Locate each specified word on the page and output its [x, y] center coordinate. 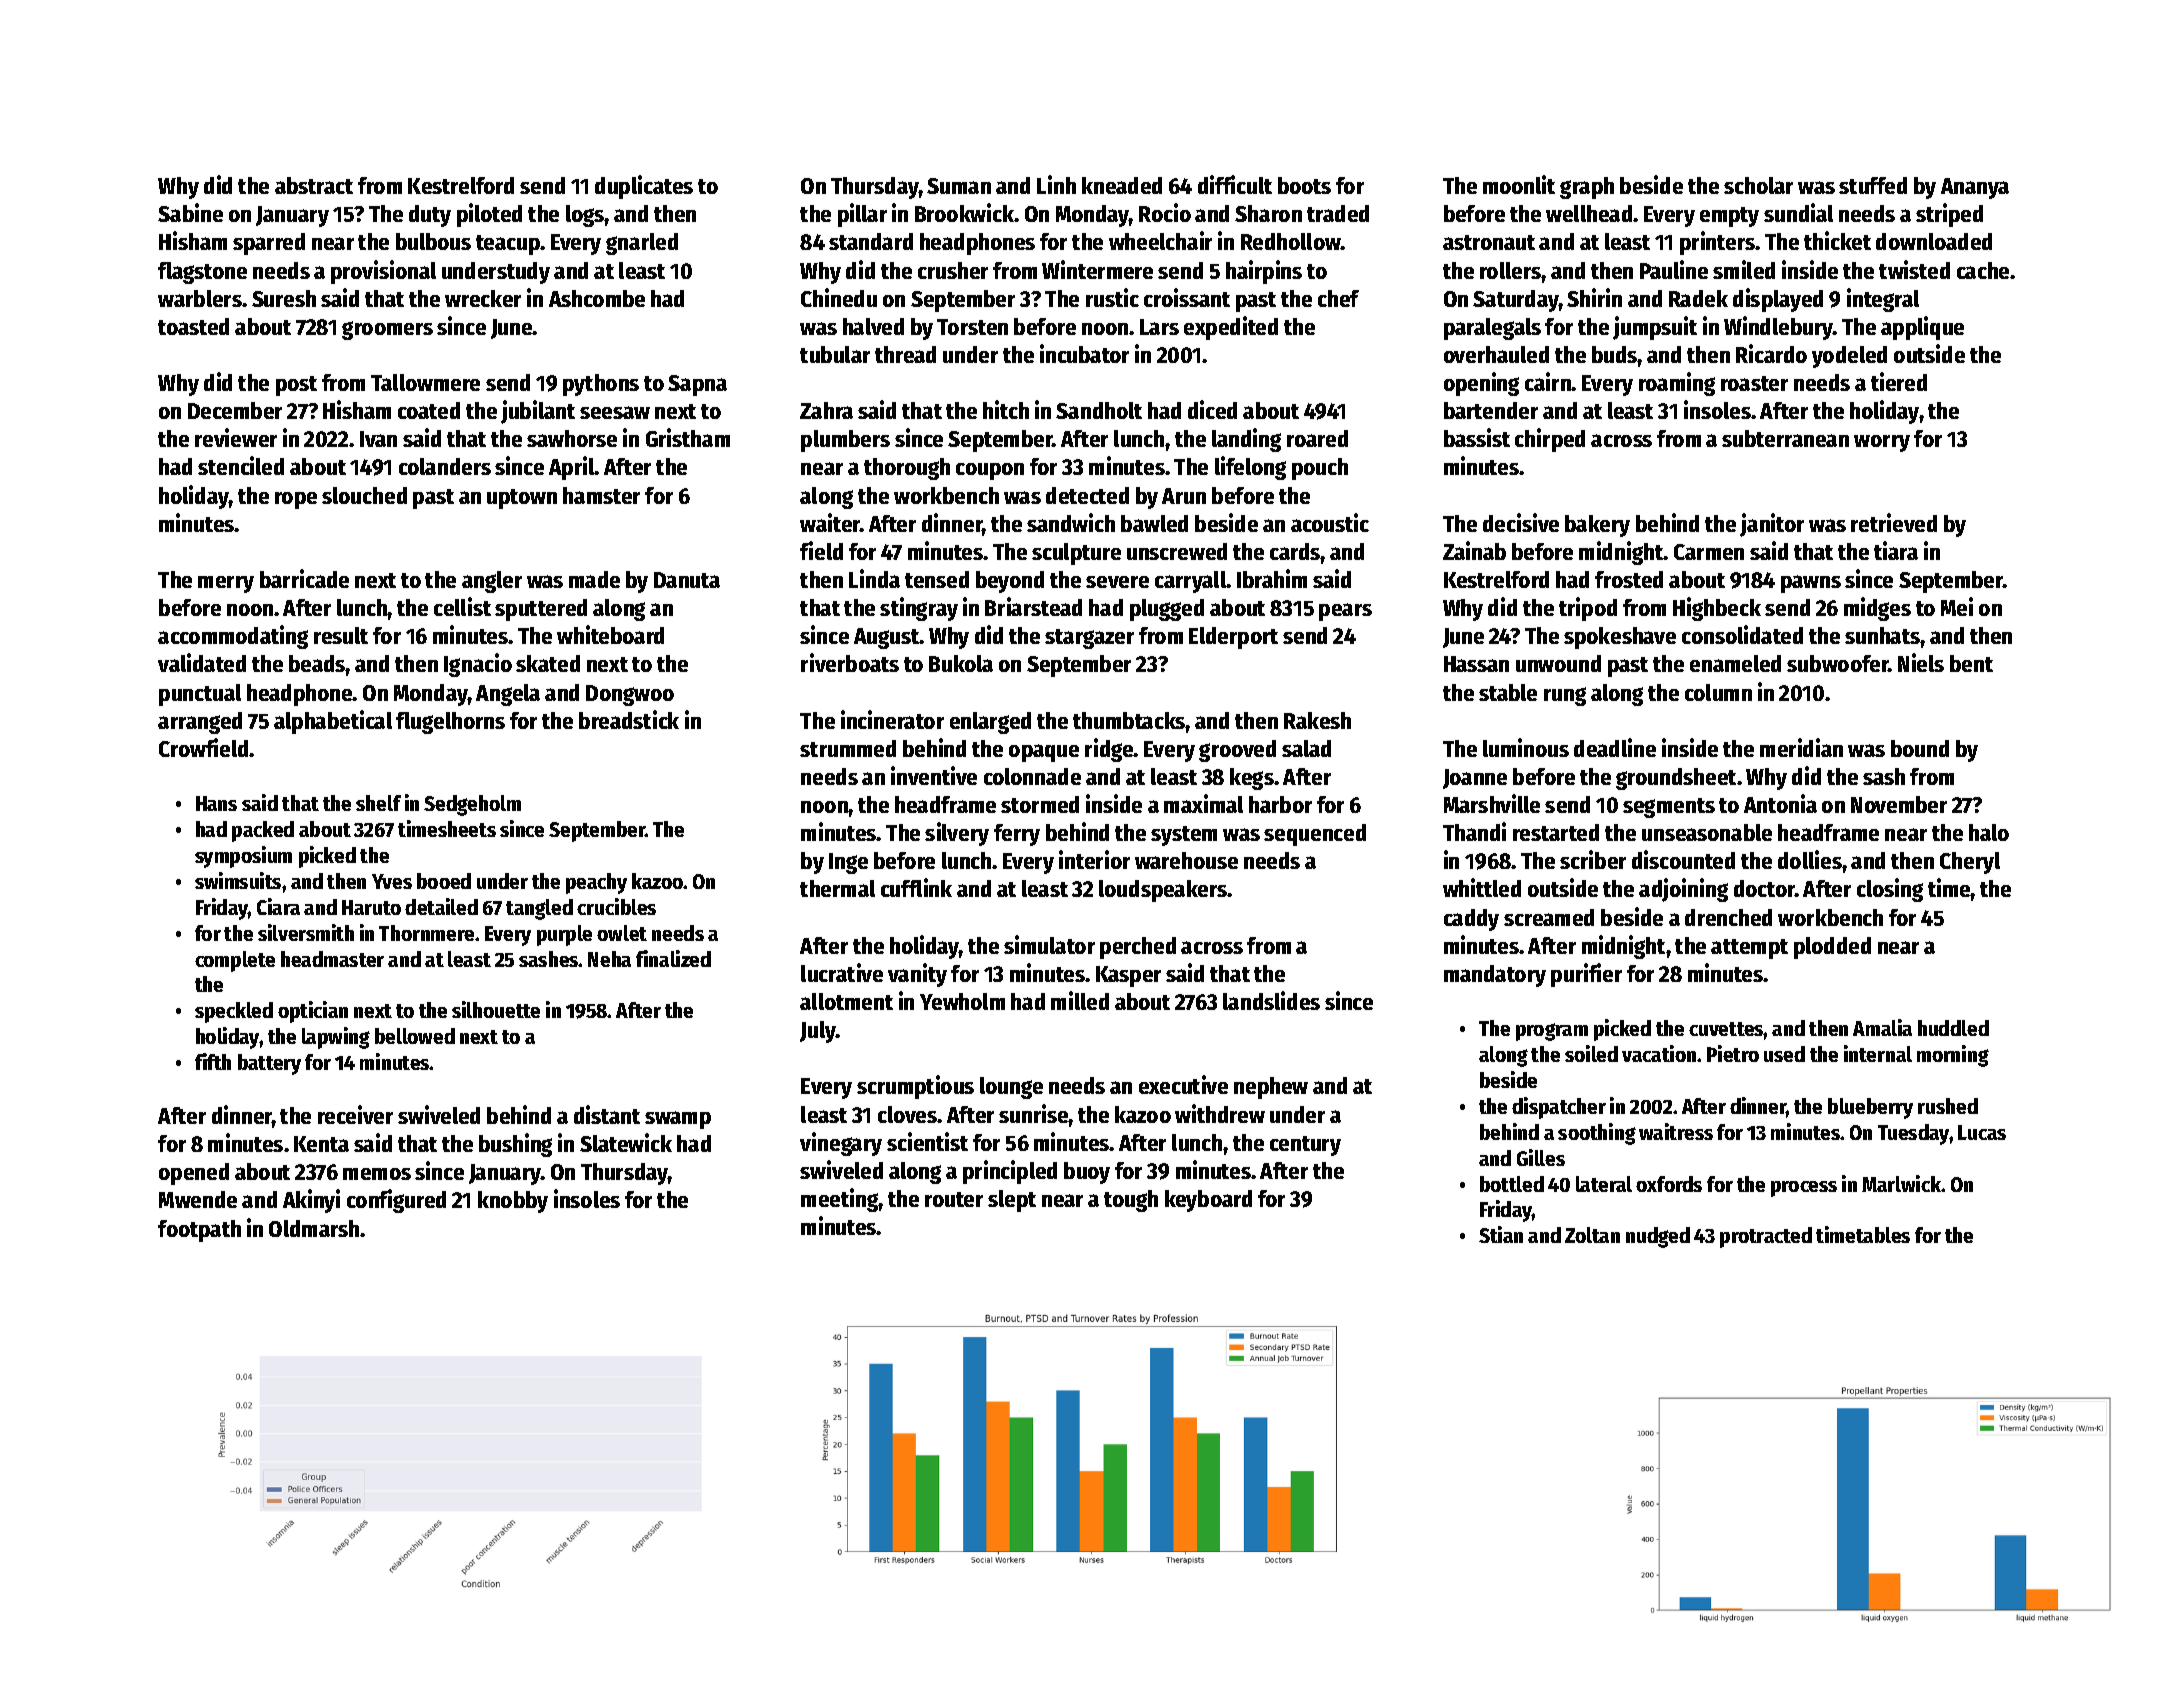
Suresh [284, 298]
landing [1246, 440]
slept [1012, 1201]
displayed [1778, 300]
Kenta [321, 1144]
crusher [953, 270]
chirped [1550, 440]
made [594, 579]
